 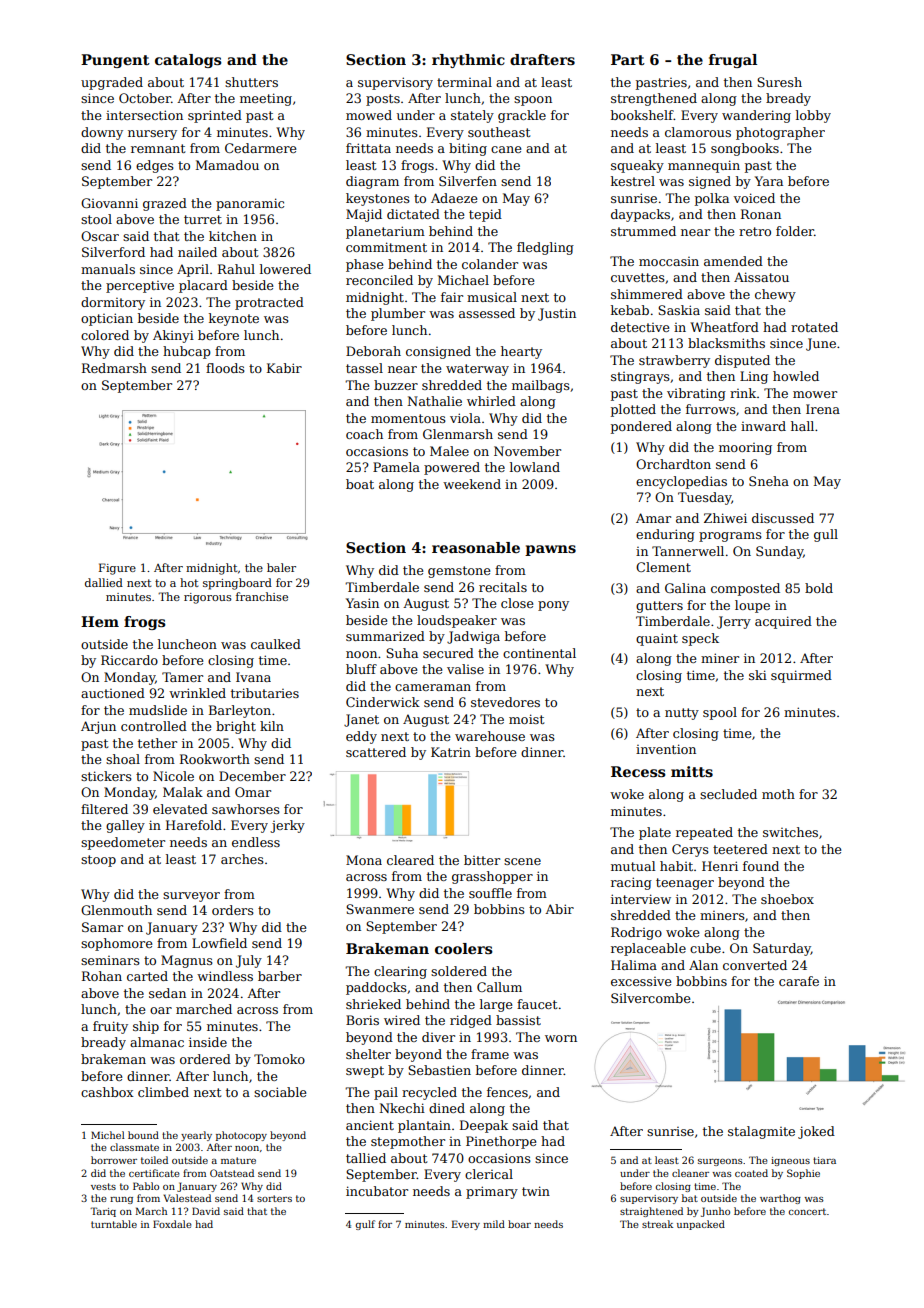 I want to click on cleared, so click(x=410, y=860).
